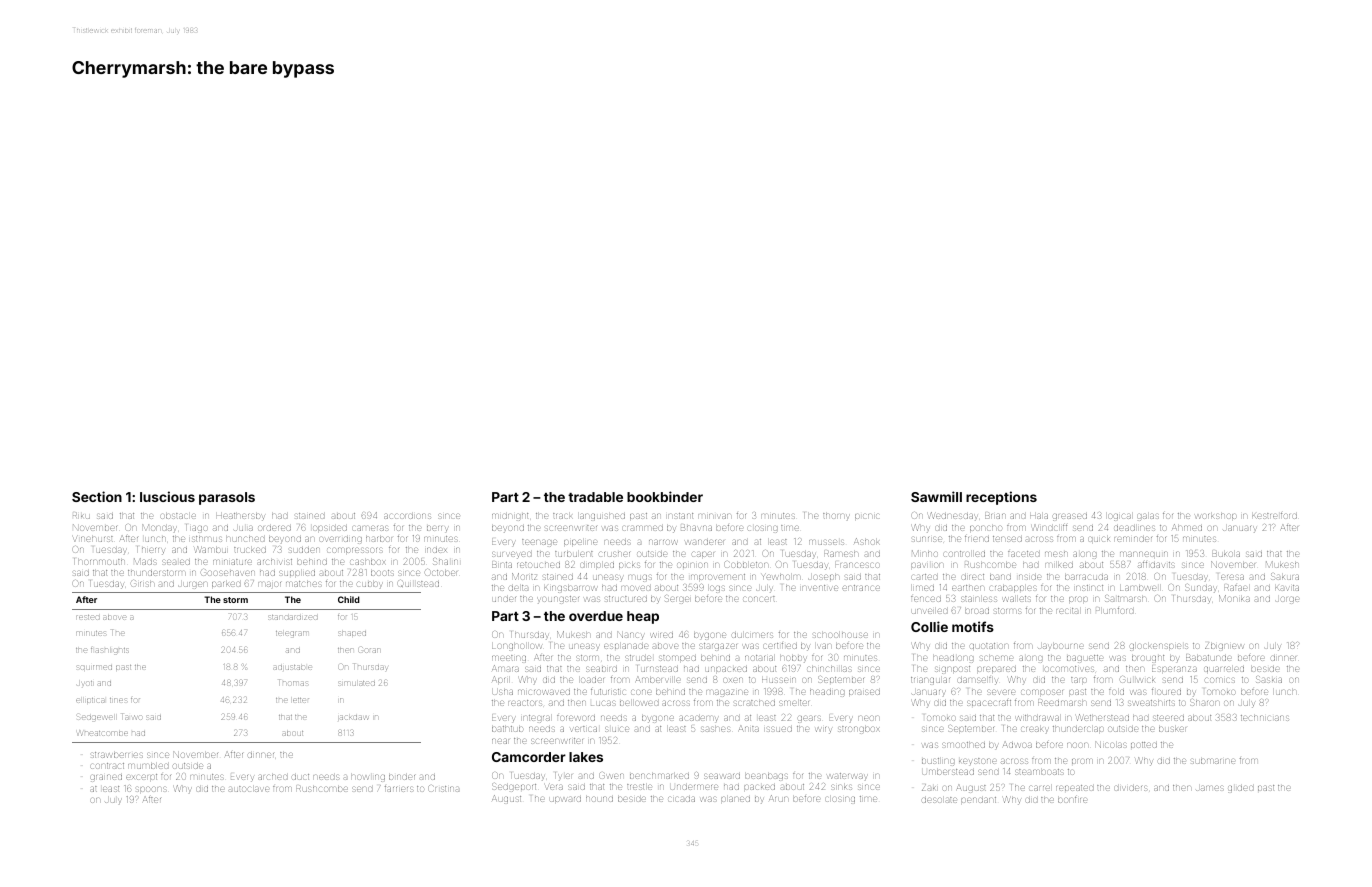 The height and width of the page is (887, 1372). Describe the element at coordinates (939, 800) in the page. I see `desolate` at that location.
